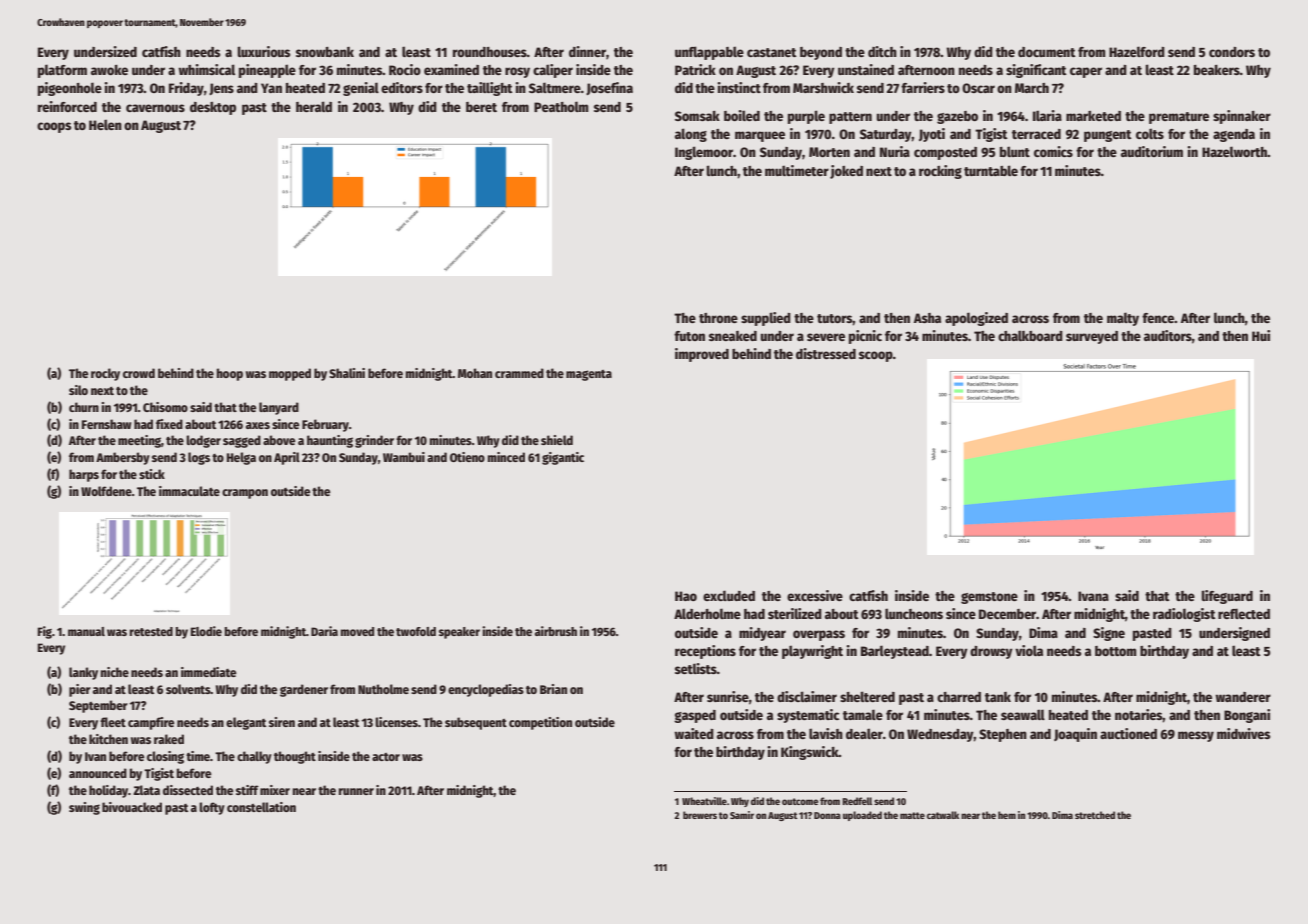 This screenshot has width=1308, height=924. What do you see at coordinates (264, 51) in the screenshot?
I see `luxurious` at bounding box center [264, 51].
